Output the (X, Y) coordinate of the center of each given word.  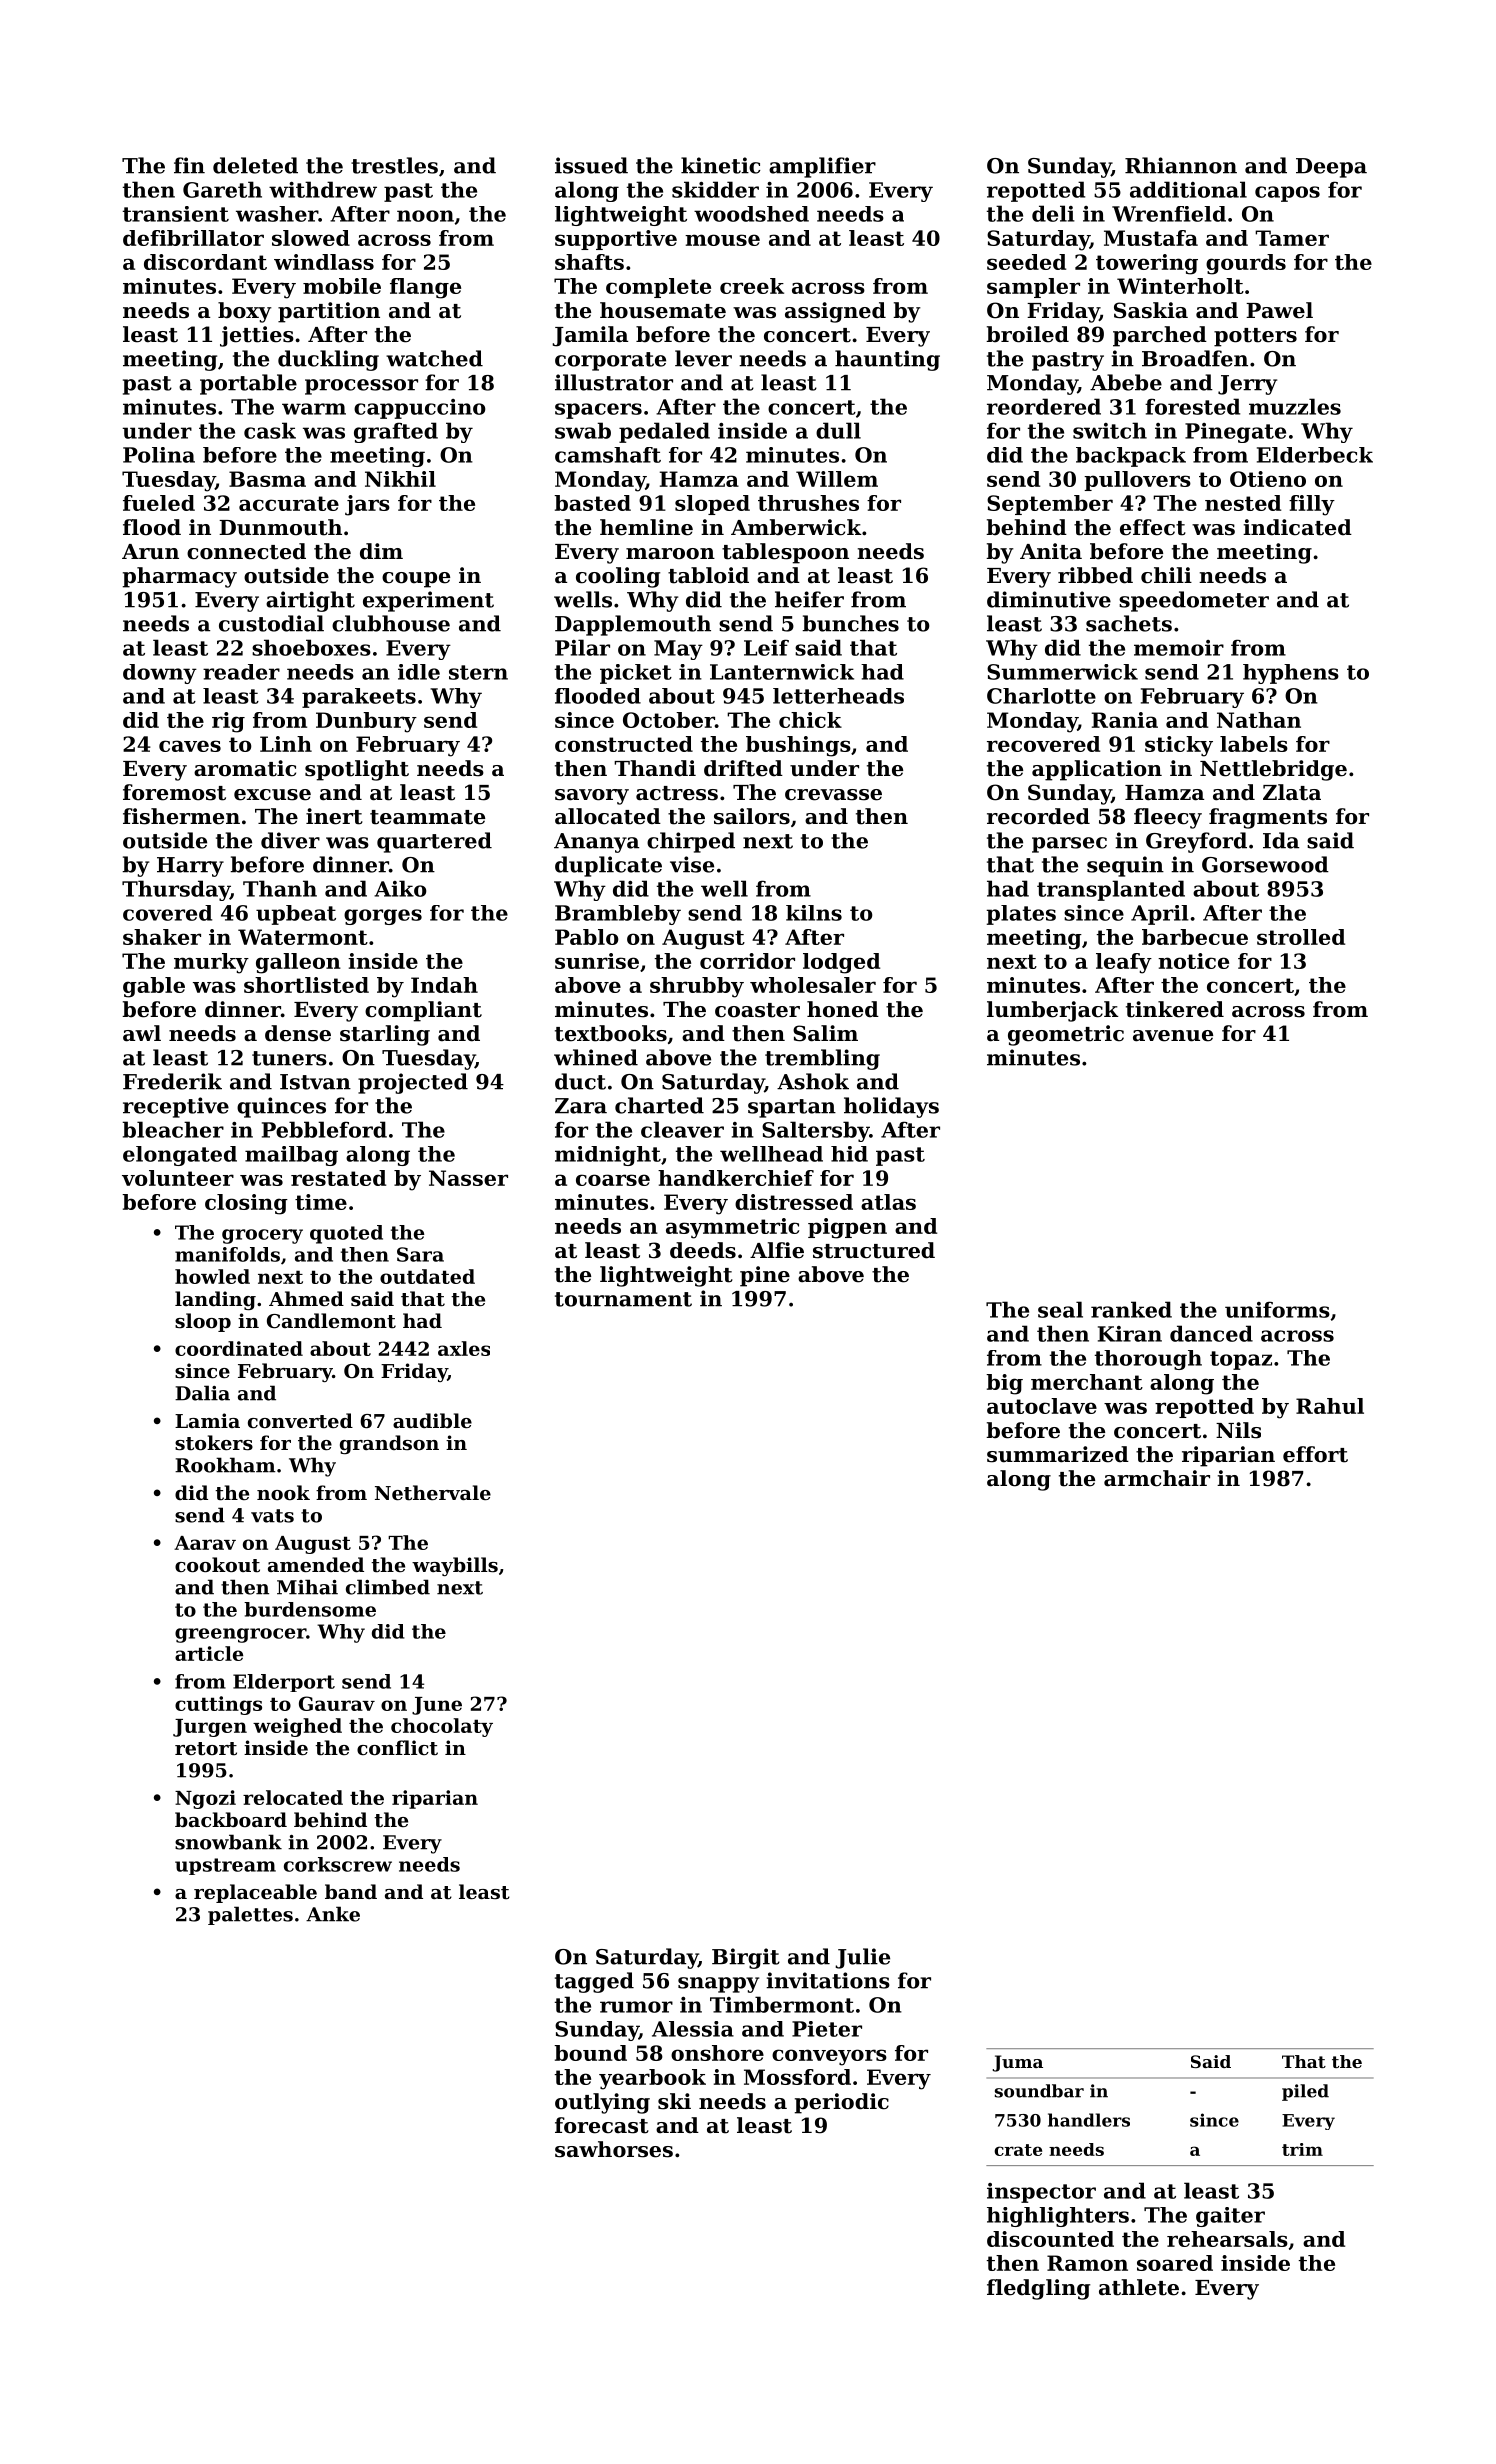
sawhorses (614, 2149)
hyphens (1291, 674)
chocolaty (442, 1727)
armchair (1157, 1478)
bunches (850, 623)
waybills (455, 1566)
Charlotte (1041, 696)
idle (419, 672)
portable (248, 384)
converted (300, 1420)
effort (1315, 1454)
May (678, 650)
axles (464, 1348)
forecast (602, 2125)
